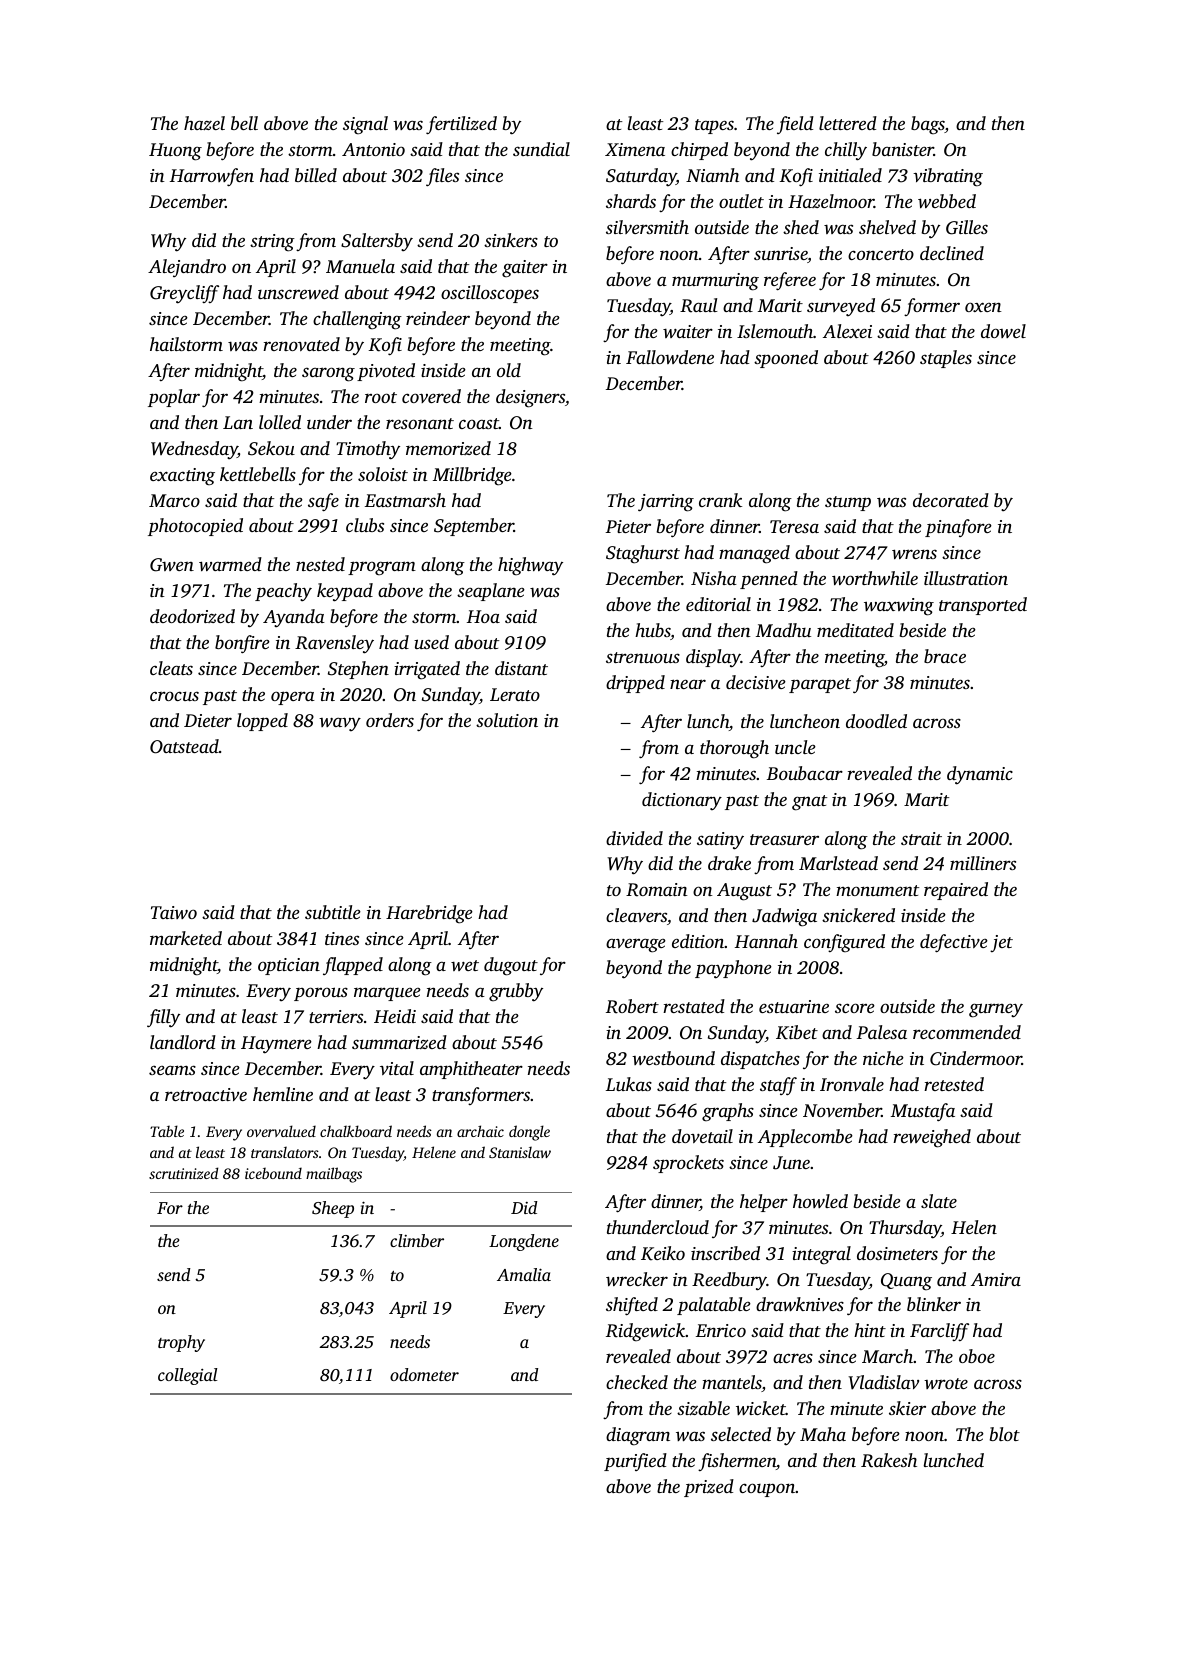 This screenshot has height=1666, width=1178. Describe the element at coordinates (175, 152) in the screenshot. I see `Huong` at that location.
